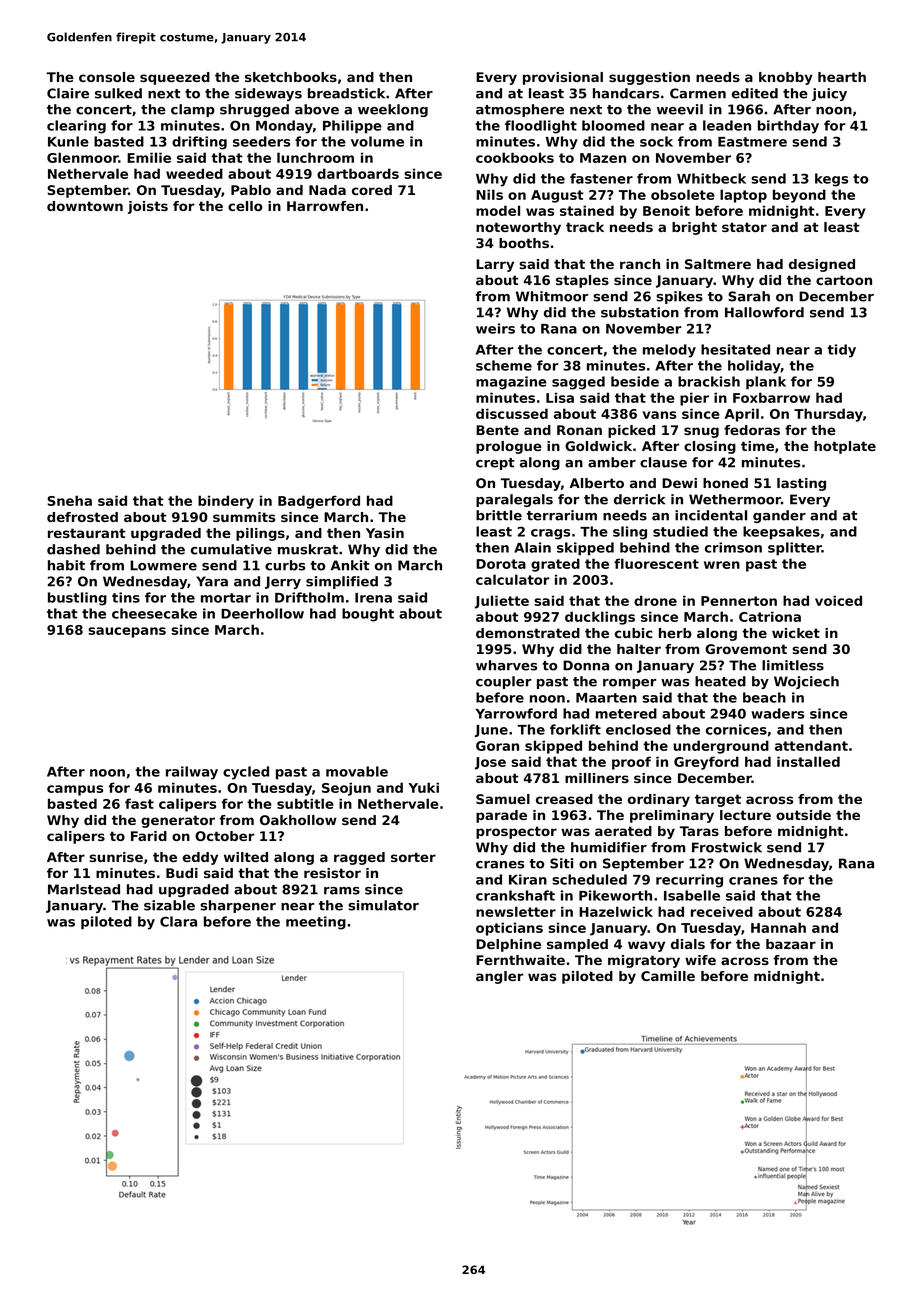  Describe the element at coordinates (669, 351) in the page. I see `melody` at that location.
